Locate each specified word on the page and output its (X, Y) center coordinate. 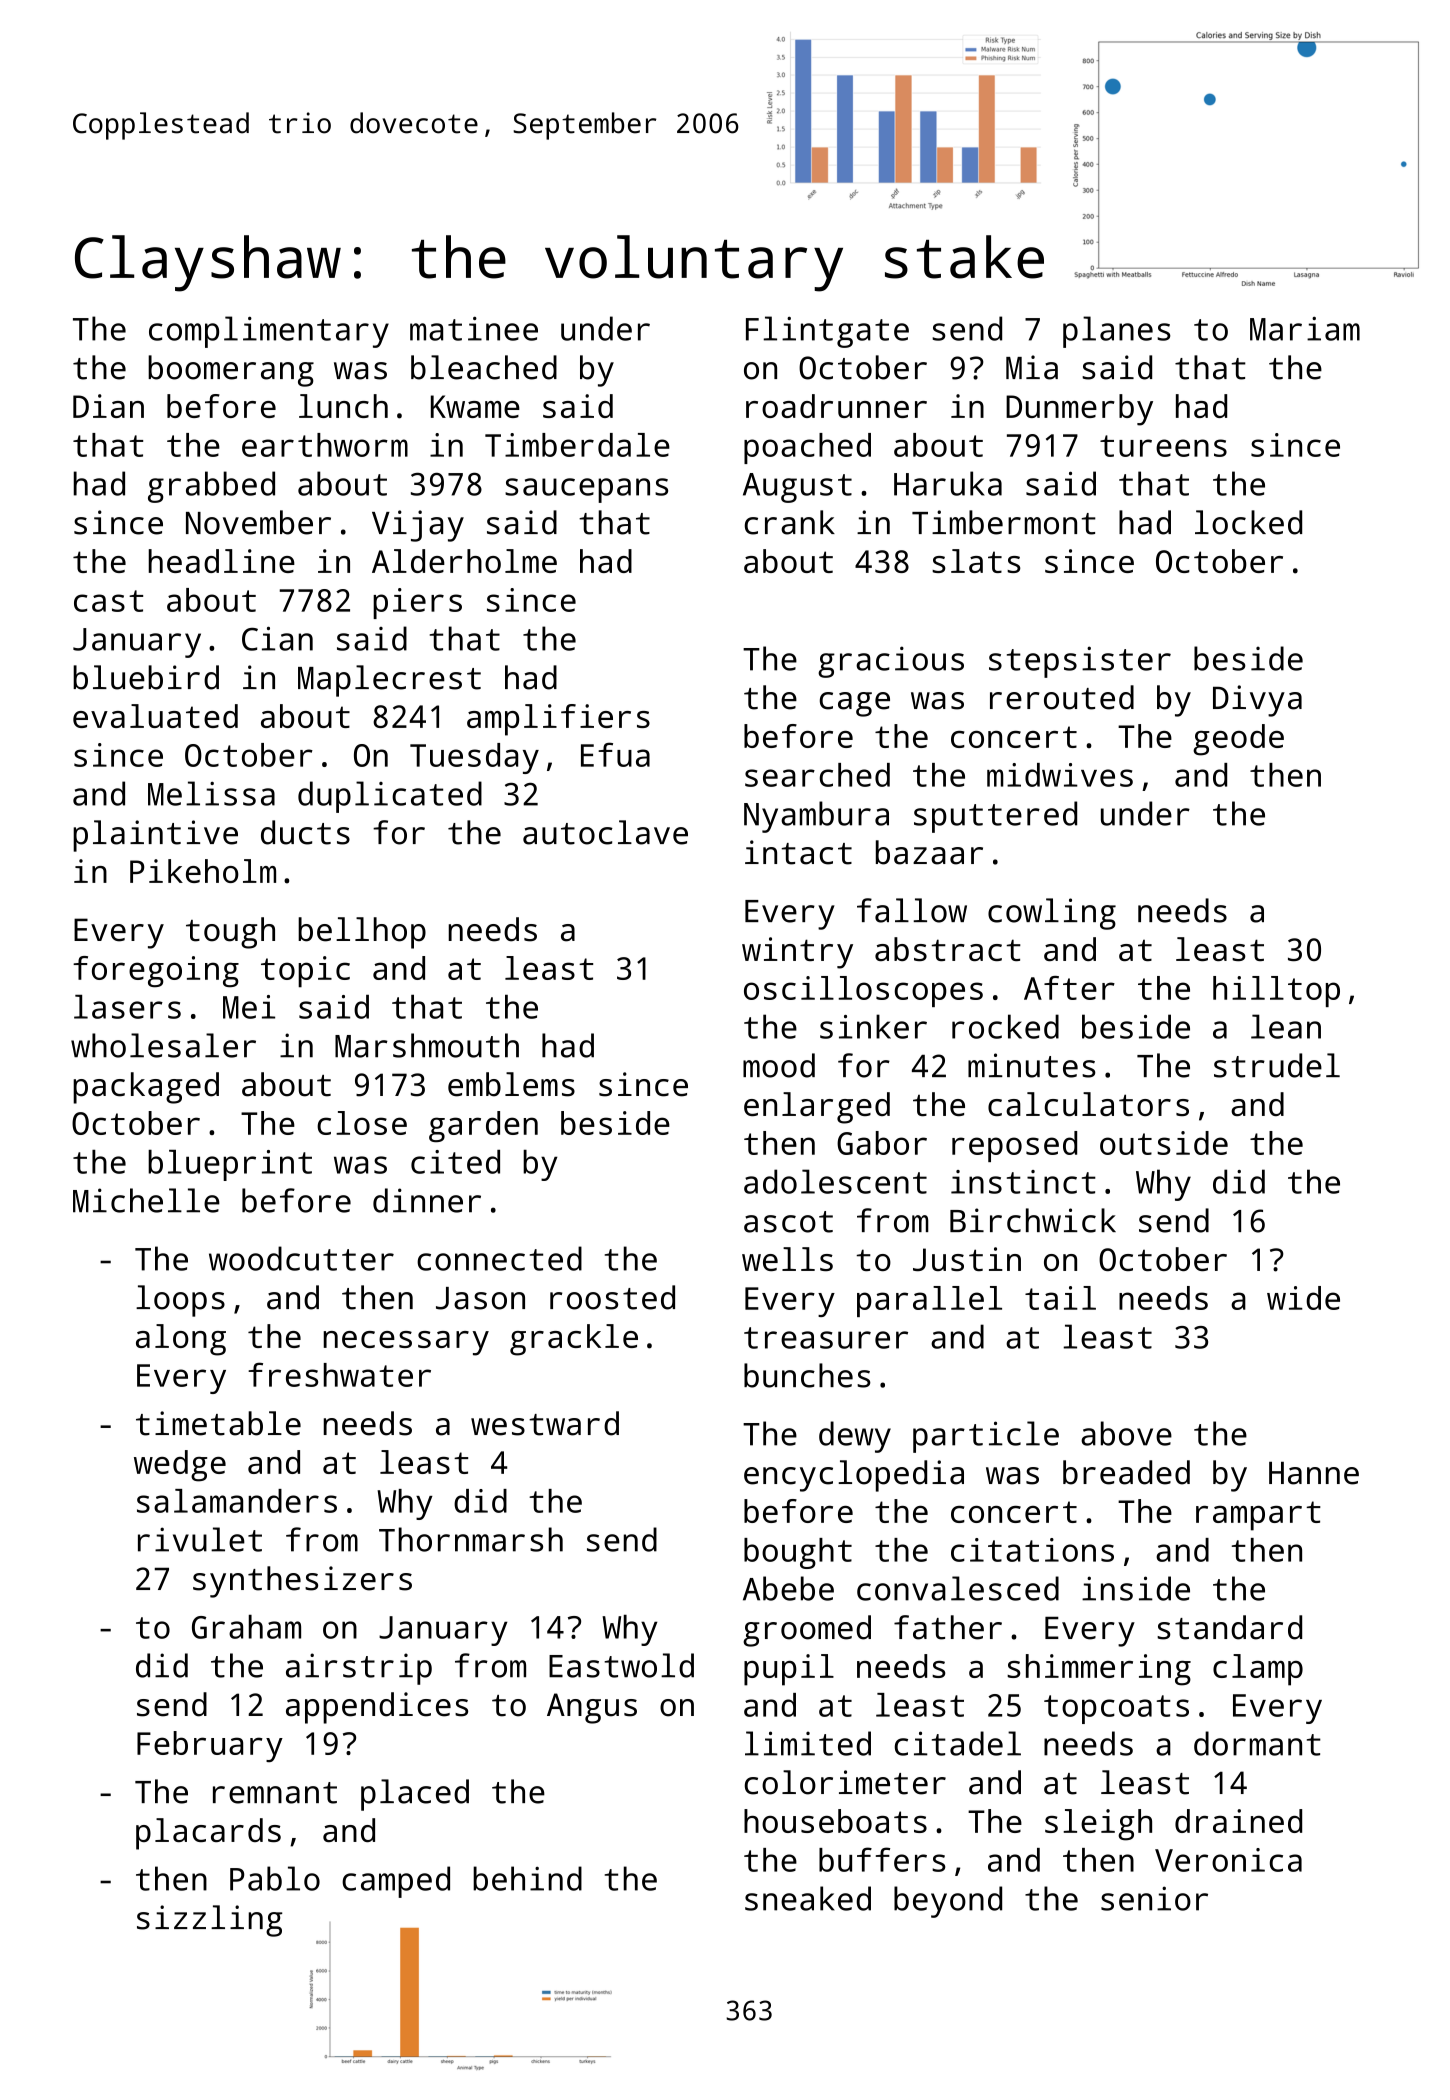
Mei (249, 1007)
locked (1248, 522)
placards (208, 1834)
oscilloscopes (863, 991)
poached (807, 448)
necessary (406, 1343)
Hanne (1314, 1473)
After (1069, 988)
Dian (108, 406)
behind (527, 1878)
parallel (929, 1301)
